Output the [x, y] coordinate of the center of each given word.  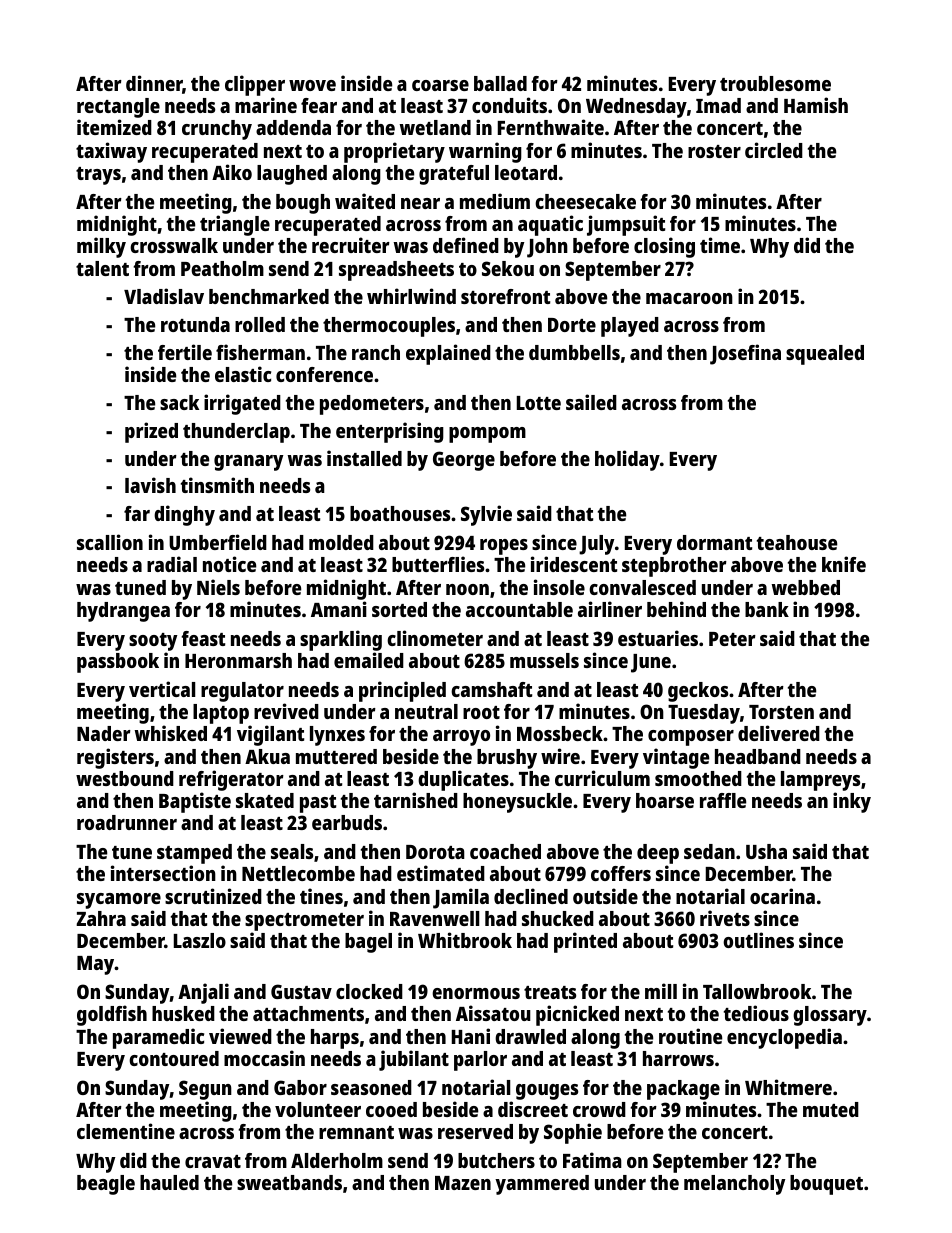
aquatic [550, 225]
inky [852, 802]
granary [248, 463]
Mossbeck [560, 733]
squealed [825, 355]
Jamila [461, 898]
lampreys [820, 781]
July [596, 545]
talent [102, 268]
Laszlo [200, 940]
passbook [118, 663]
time [720, 245]
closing [664, 247]
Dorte [572, 325]
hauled [169, 1182]
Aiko [232, 172]
